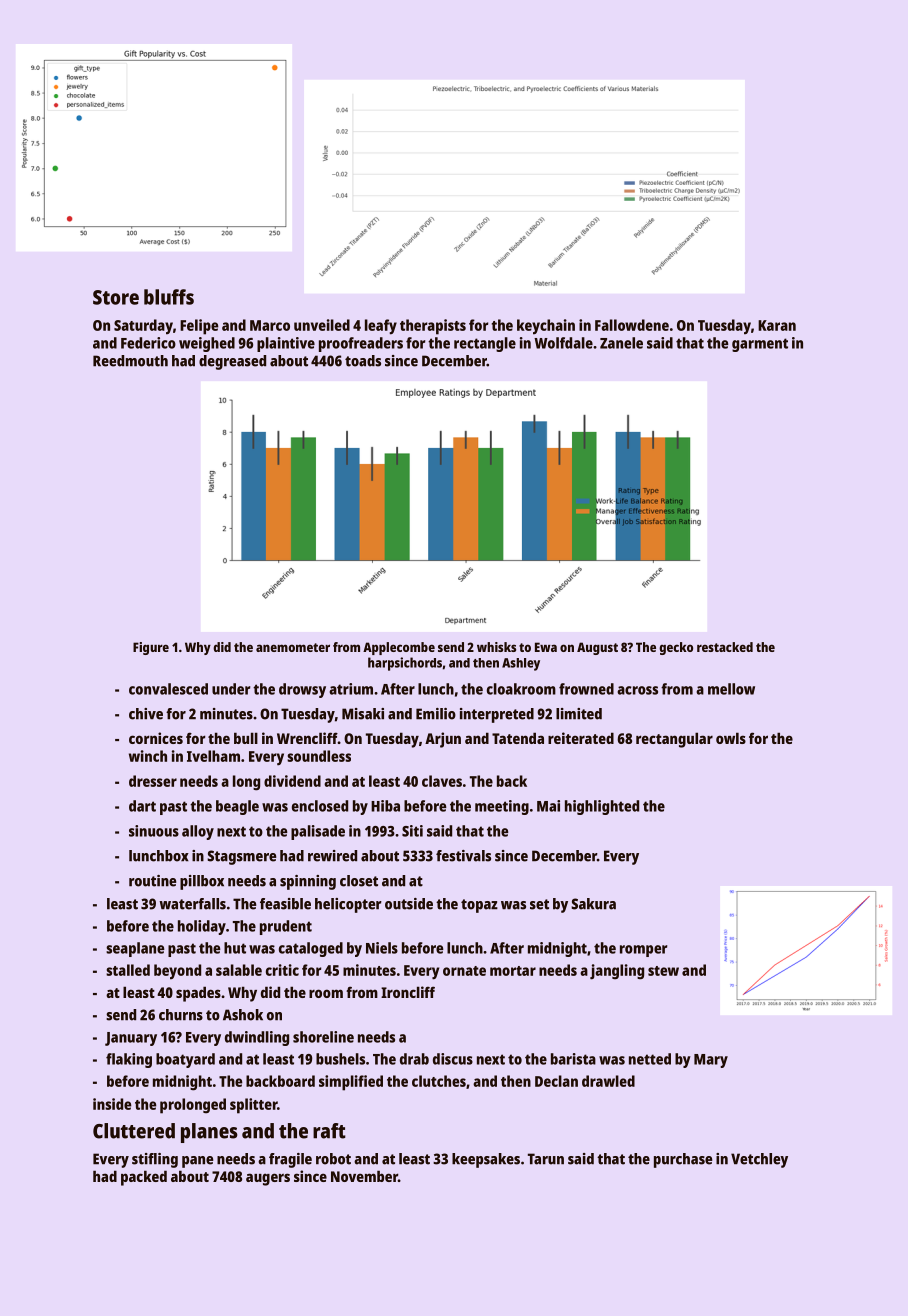 The image size is (908, 1316). What do you see at coordinates (116, 297) in the image?
I see `Store` at bounding box center [116, 297].
